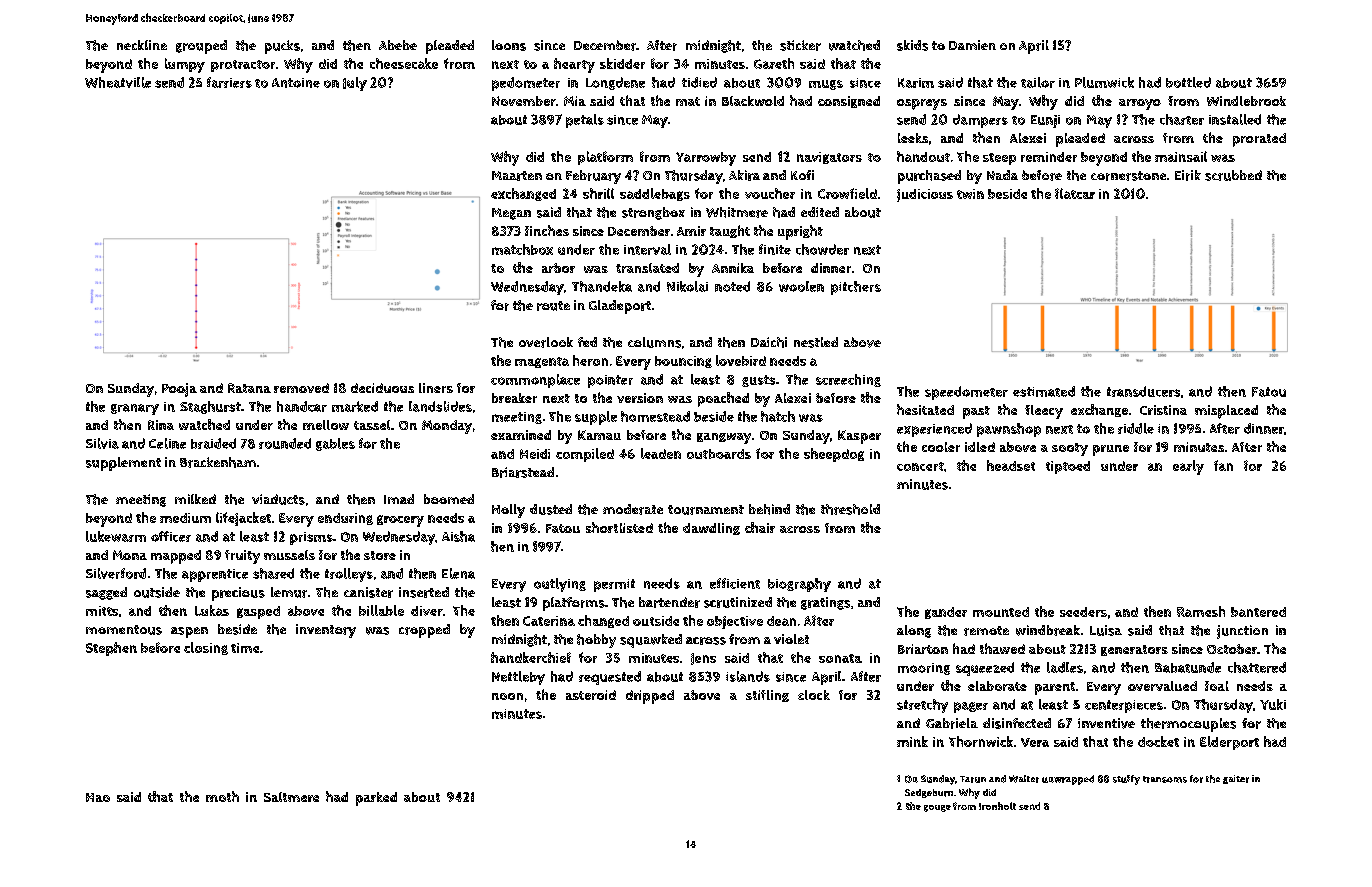 This screenshot has width=1372, height=887. I want to click on bouncing, so click(683, 362).
